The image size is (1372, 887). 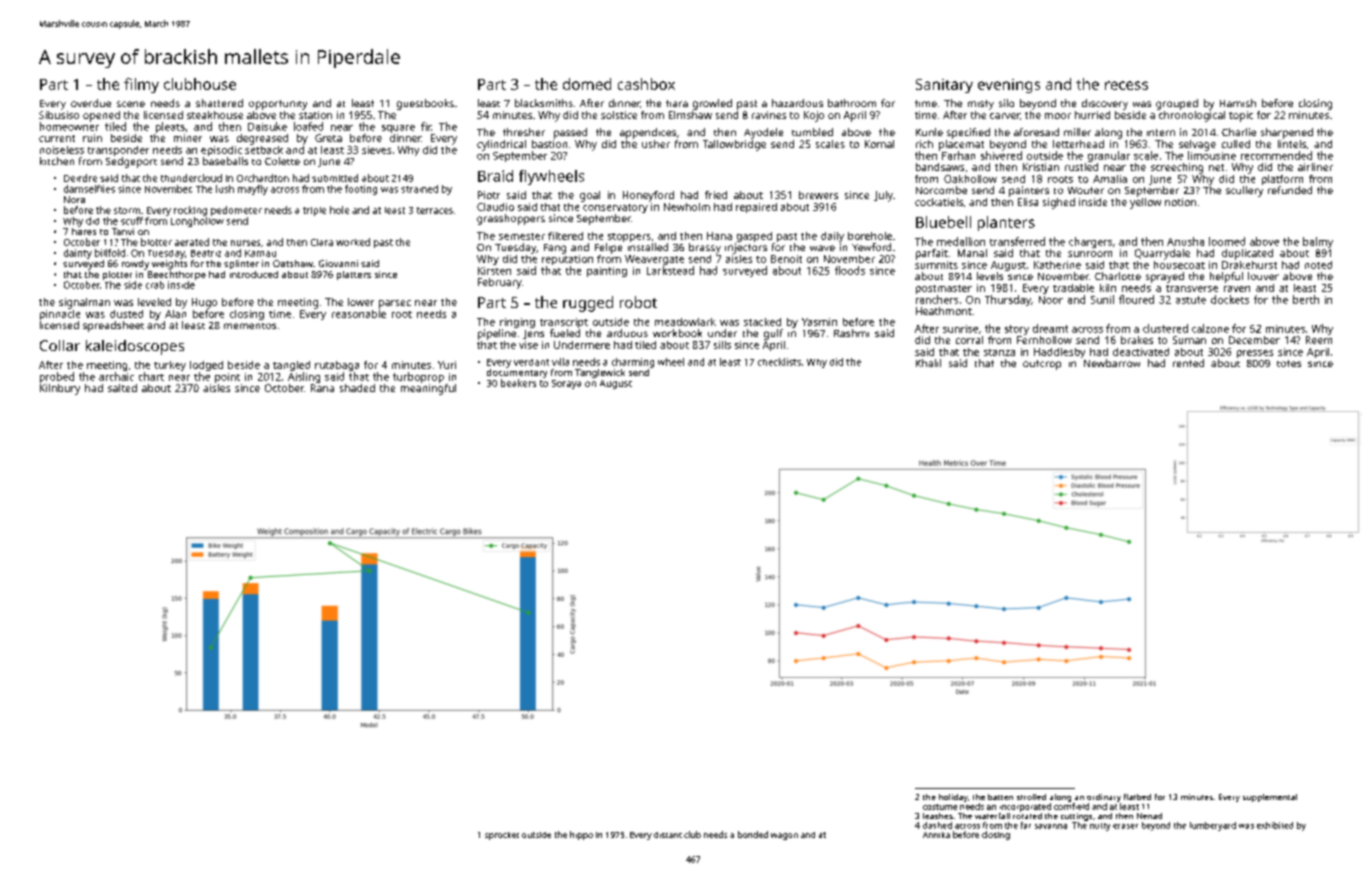 What do you see at coordinates (141, 85) in the image?
I see `filmy` at bounding box center [141, 85].
